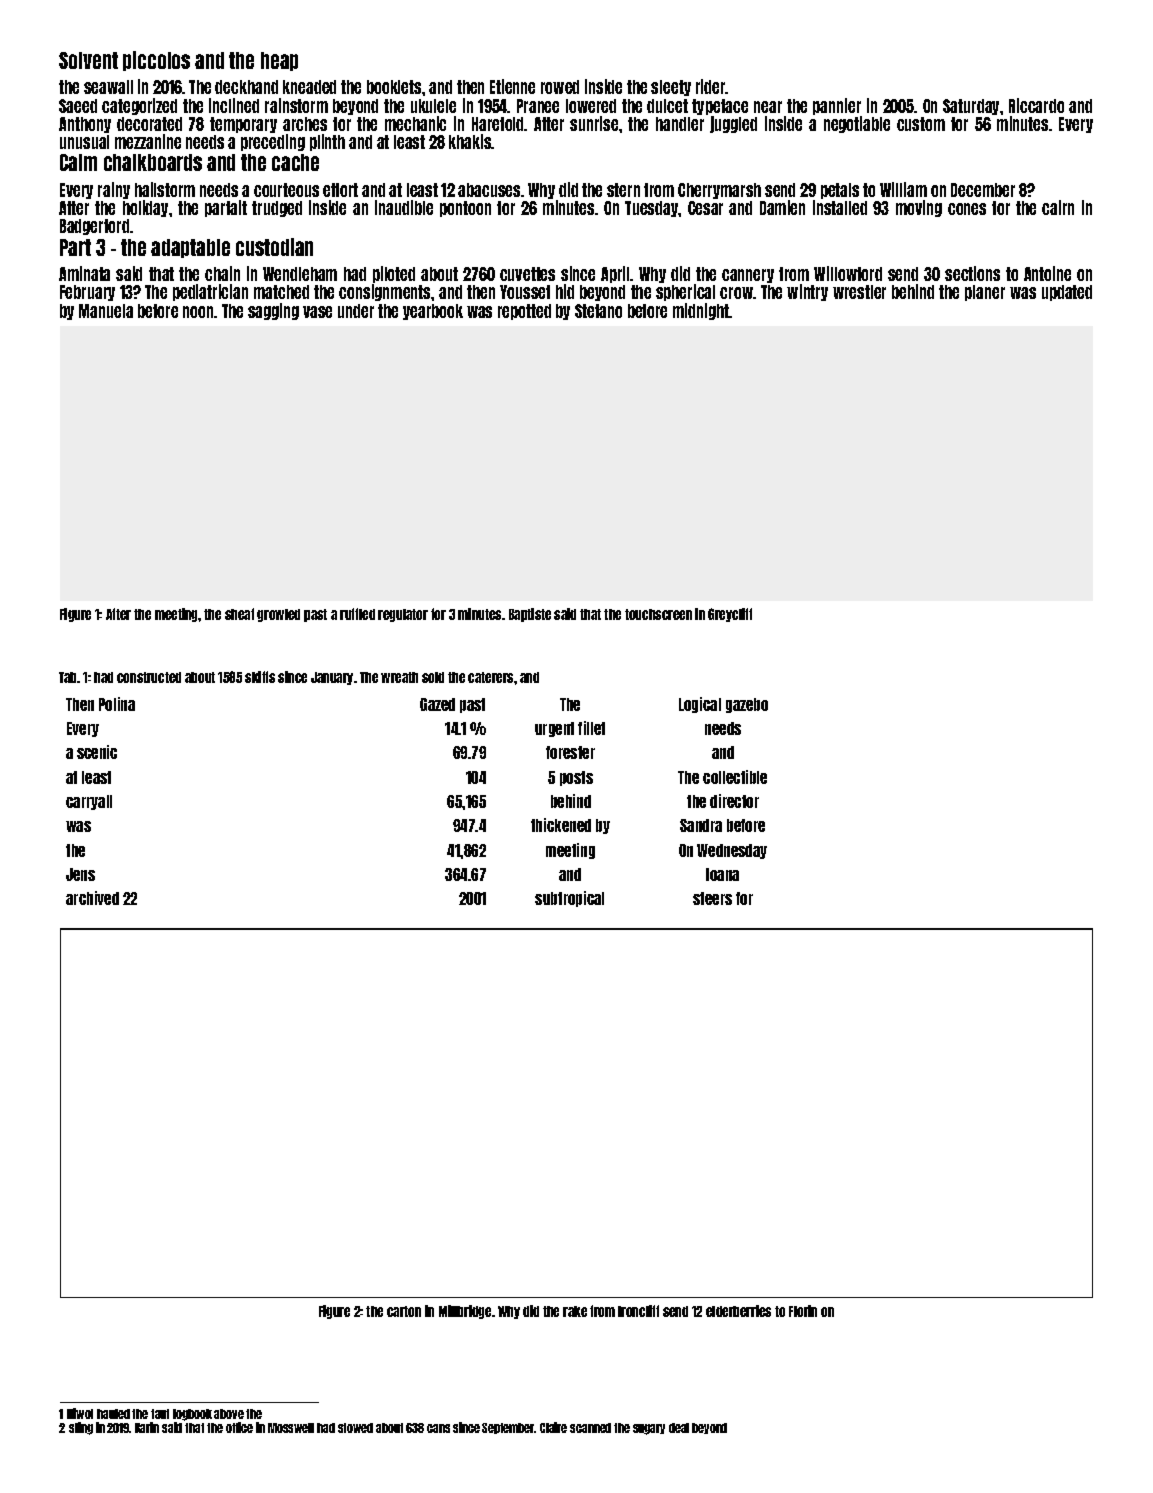 This screenshot has width=1153, height=1493. What do you see at coordinates (671, 88) in the screenshot?
I see `sleety` at bounding box center [671, 88].
